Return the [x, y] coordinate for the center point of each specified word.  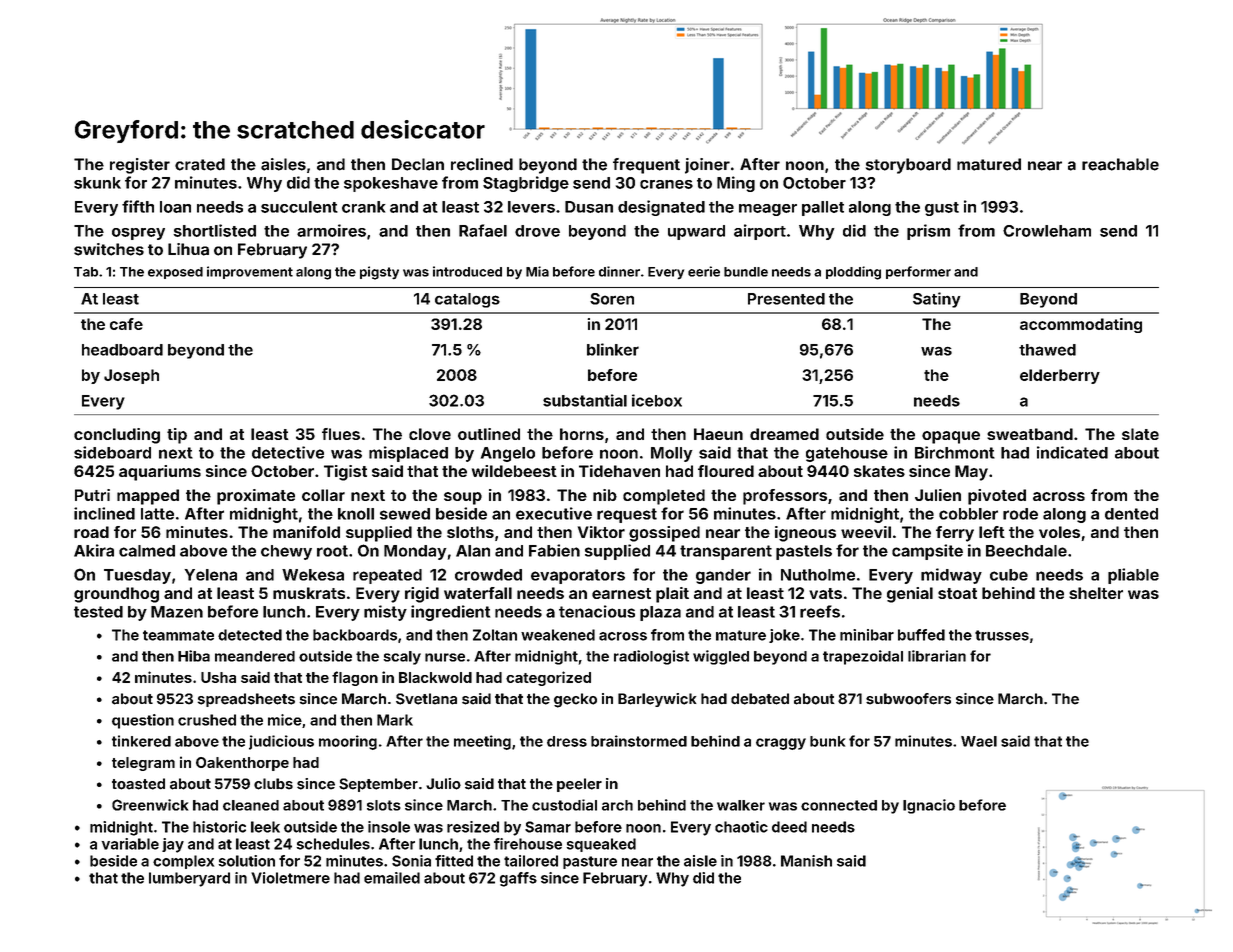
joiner [707, 166]
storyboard [908, 166]
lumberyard [189, 879]
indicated [1072, 452]
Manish [806, 861]
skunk [97, 183]
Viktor [601, 532]
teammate [178, 635]
